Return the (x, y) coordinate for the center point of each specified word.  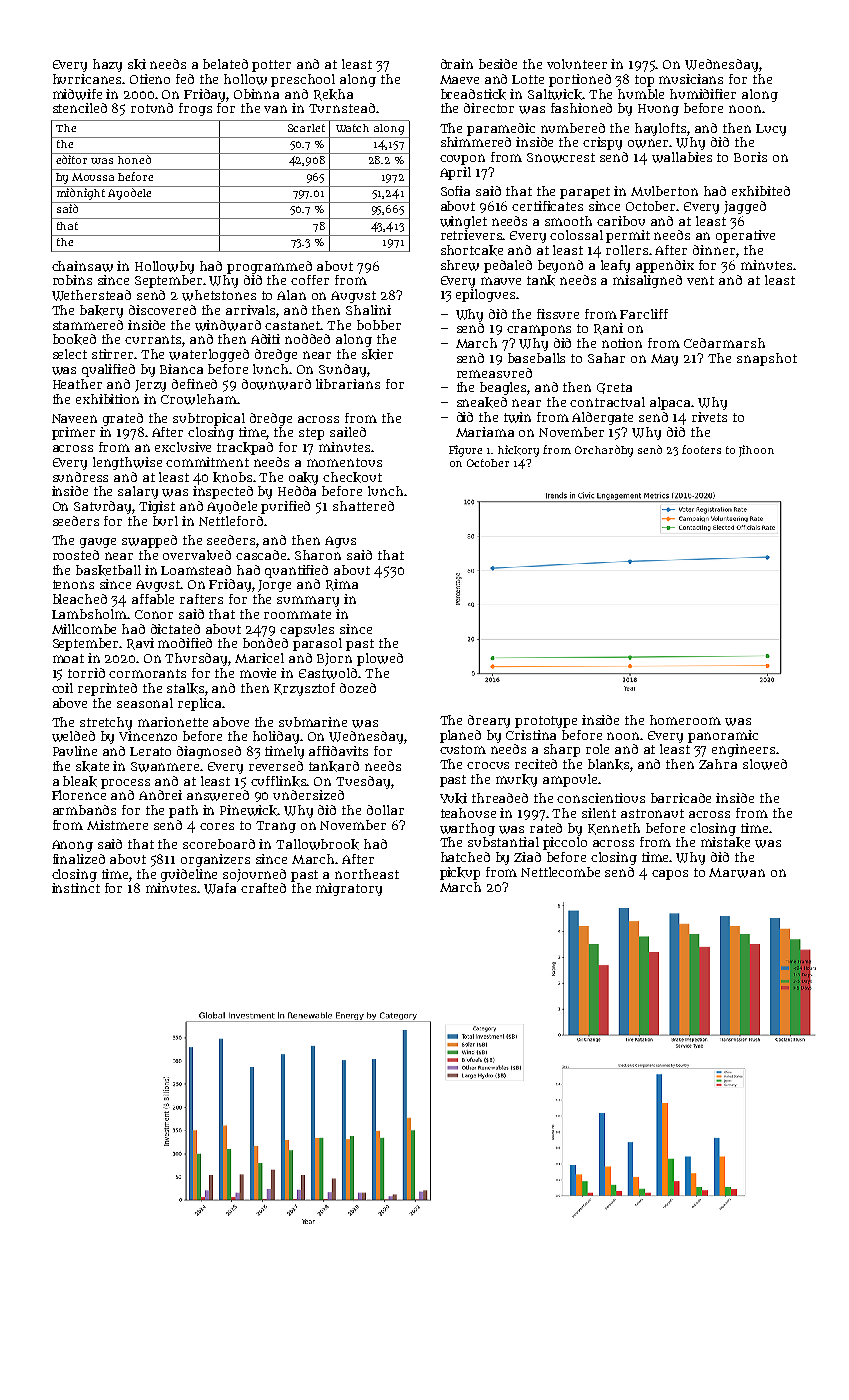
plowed (380, 659)
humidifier (703, 94)
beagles (504, 388)
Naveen (74, 418)
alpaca (671, 403)
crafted (263, 888)
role (597, 749)
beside (498, 64)
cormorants (147, 673)
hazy (107, 65)
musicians (691, 79)
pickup (460, 873)
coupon (462, 159)
